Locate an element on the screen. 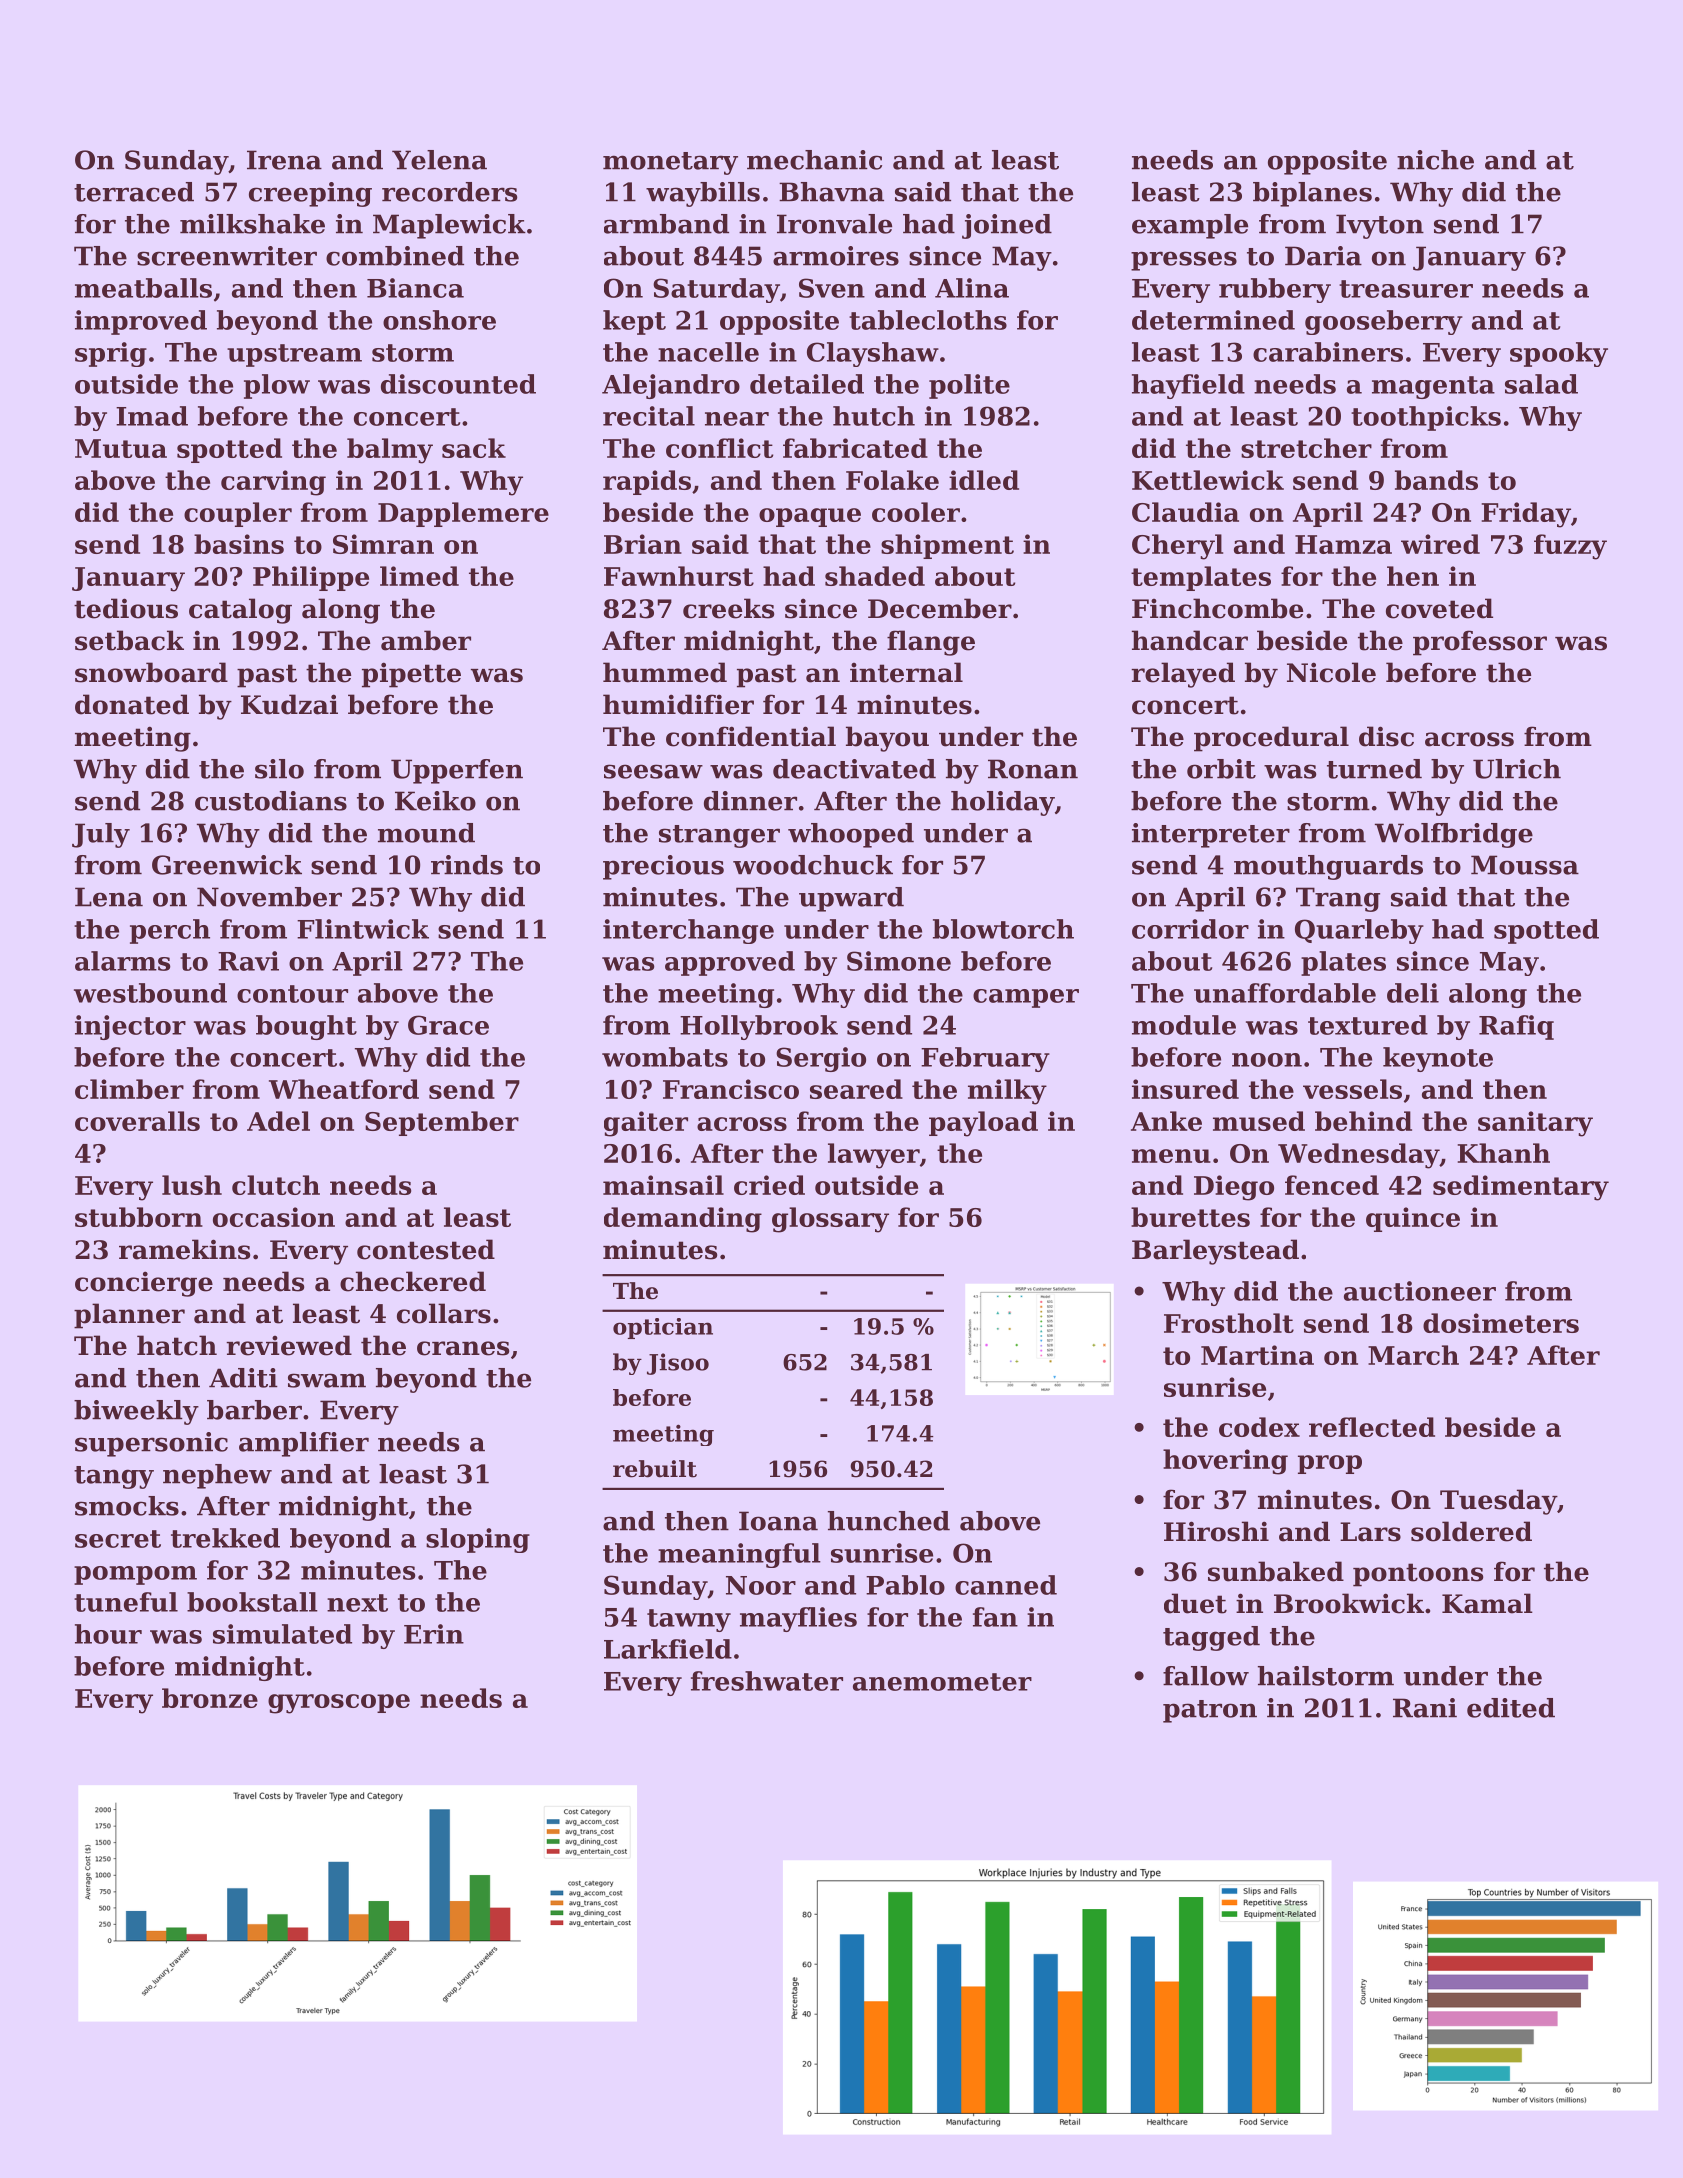 This screenshot has height=2178, width=1683. cried is located at coordinates (769, 1185).
